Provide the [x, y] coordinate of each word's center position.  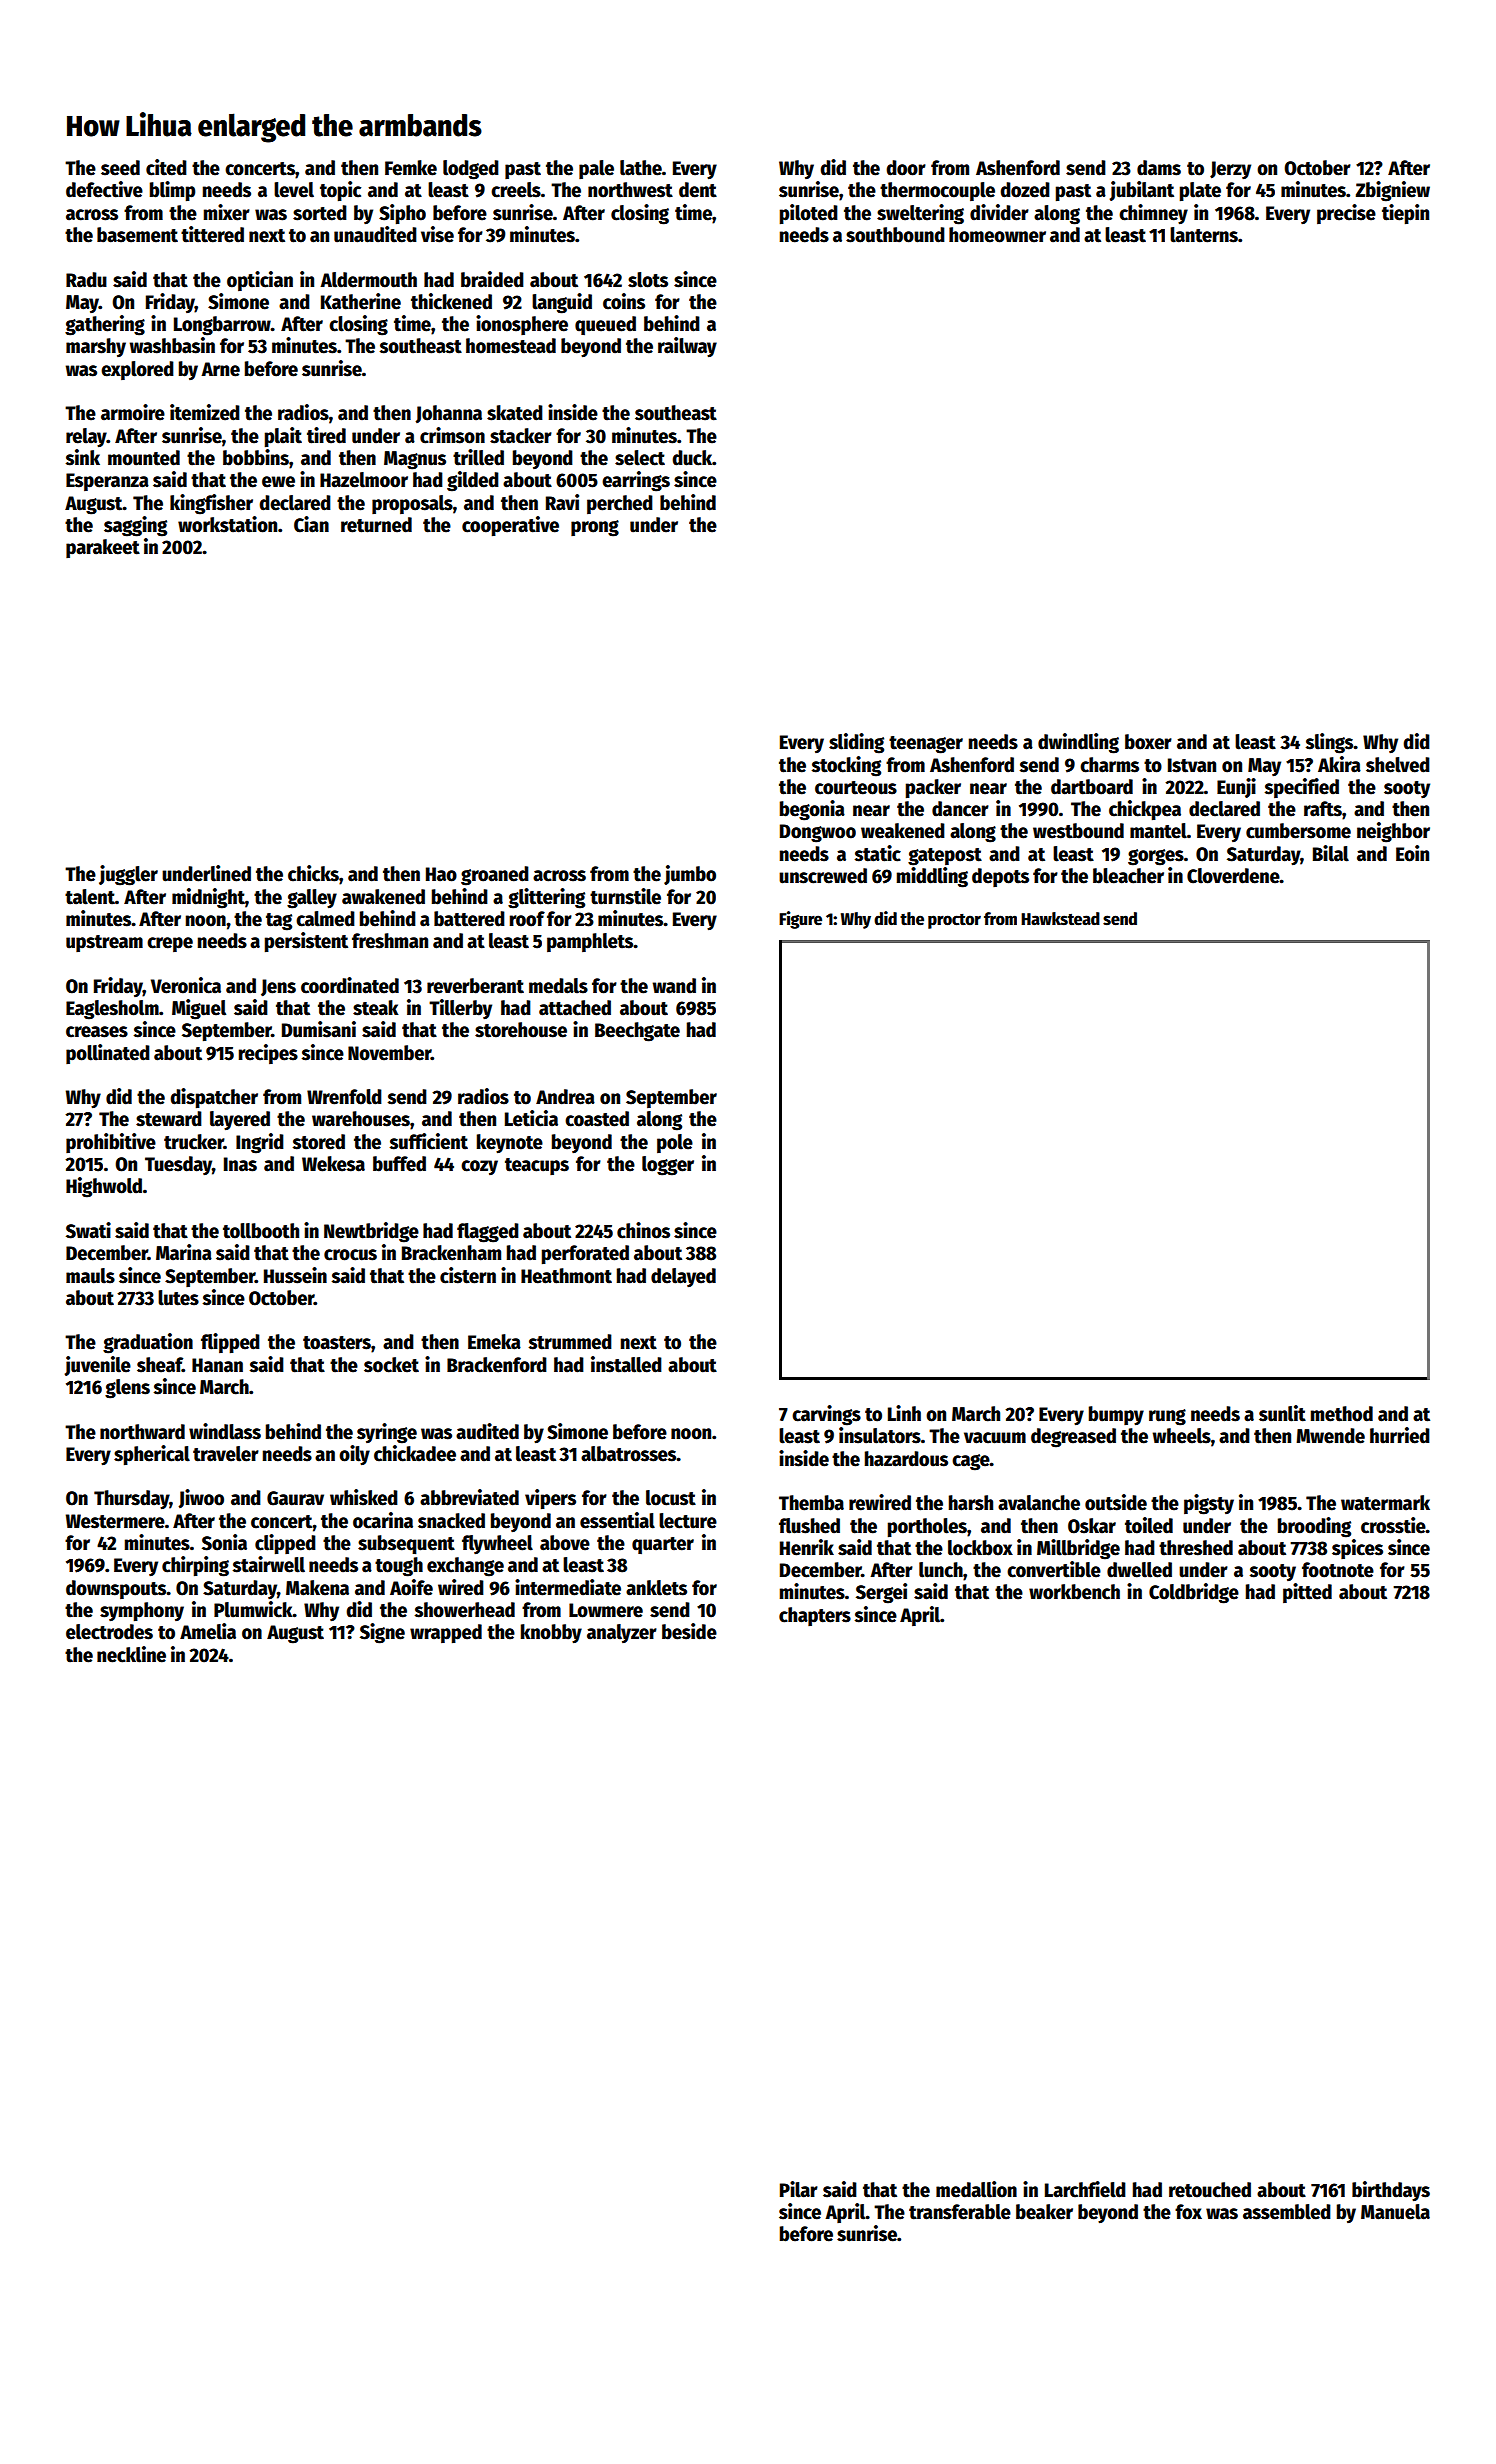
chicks [313, 873]
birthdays [1391, 2191]
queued [605, 325]
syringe [387, 1433]
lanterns [1204, 235]
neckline [131, 1654]
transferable [960, 2212]
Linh [904, 1413]
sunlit [1282, 1413]
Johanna [448, 414]
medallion [976, 2189]
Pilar [799, 2189]
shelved [1398, 765]
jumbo [690, 875]
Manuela [1395, 2212]
